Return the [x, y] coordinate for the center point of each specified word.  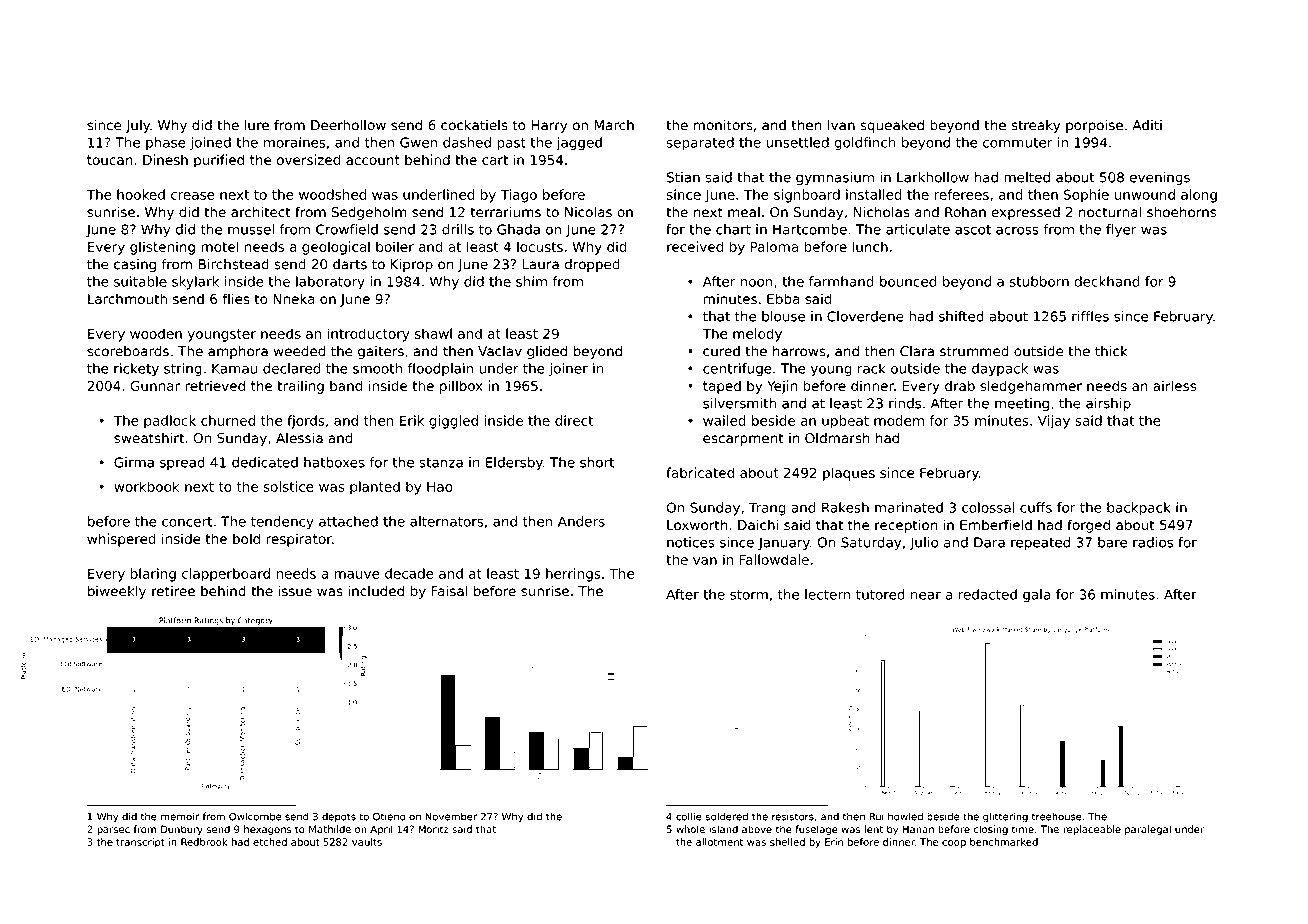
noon [756, 283]
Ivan [841, 125]
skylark [195, 283]
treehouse [1057, 816]
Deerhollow [348, 125]
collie [689, 816]
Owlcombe [255, 816]
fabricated [700, 472]
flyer [1121, 231]
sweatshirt [149, 438]
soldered [726, 816]
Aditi [1147, 125]
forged [1088, 526]
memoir [180, 816]
